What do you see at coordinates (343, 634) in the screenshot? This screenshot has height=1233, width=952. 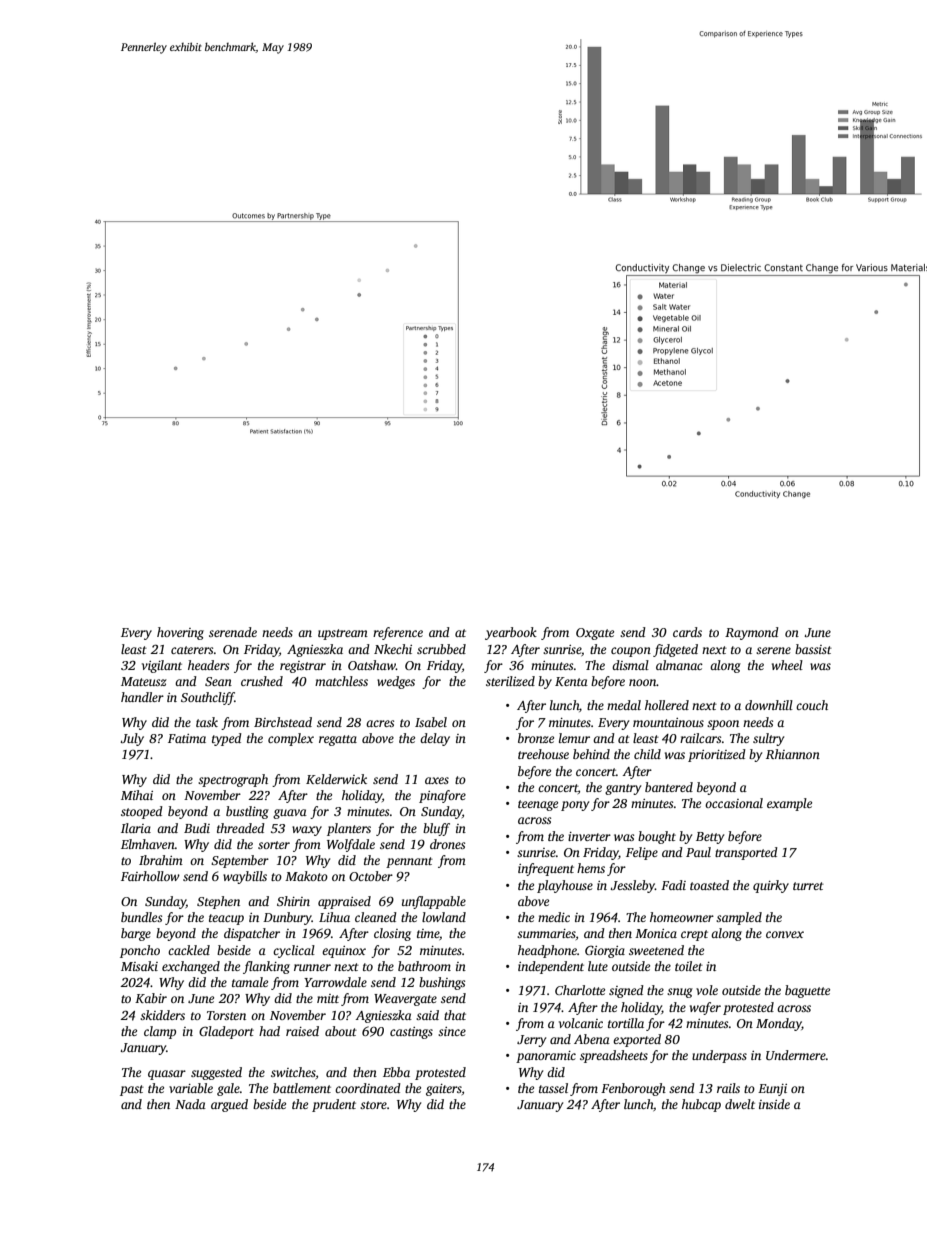 I see `upstream` at bounding box center [343, 634].
